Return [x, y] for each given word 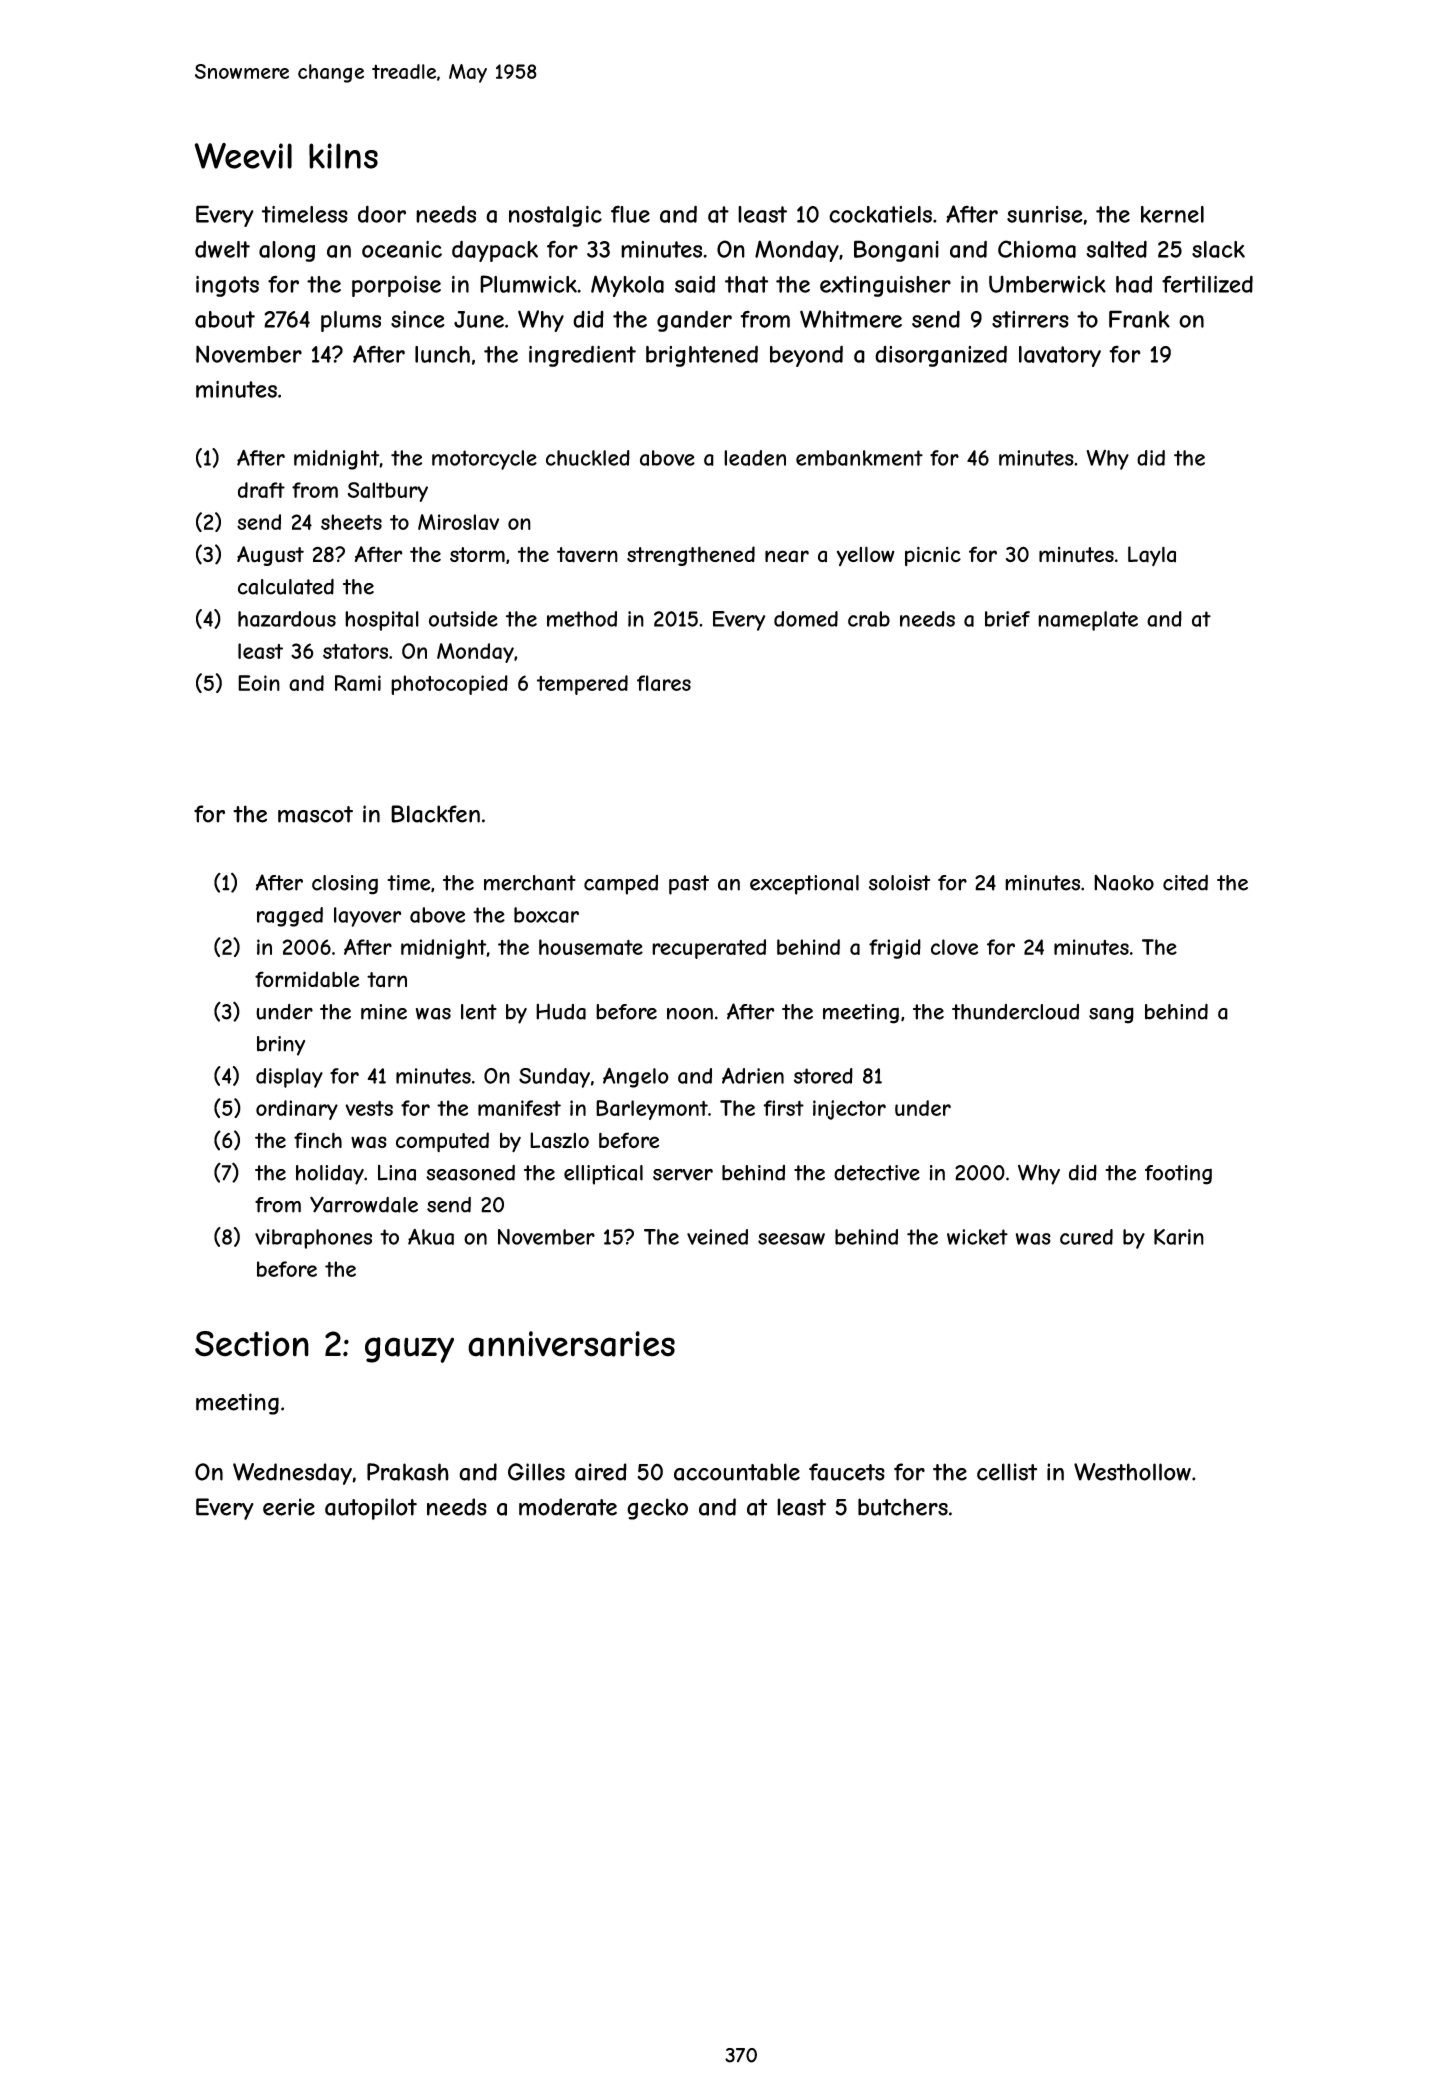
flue [630, 214]
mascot [315, 814]
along [287, 251]
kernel [1172, 214]
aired [601, 1472]
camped [621, 885]
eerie [289, 1507]
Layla [1152, 556]
